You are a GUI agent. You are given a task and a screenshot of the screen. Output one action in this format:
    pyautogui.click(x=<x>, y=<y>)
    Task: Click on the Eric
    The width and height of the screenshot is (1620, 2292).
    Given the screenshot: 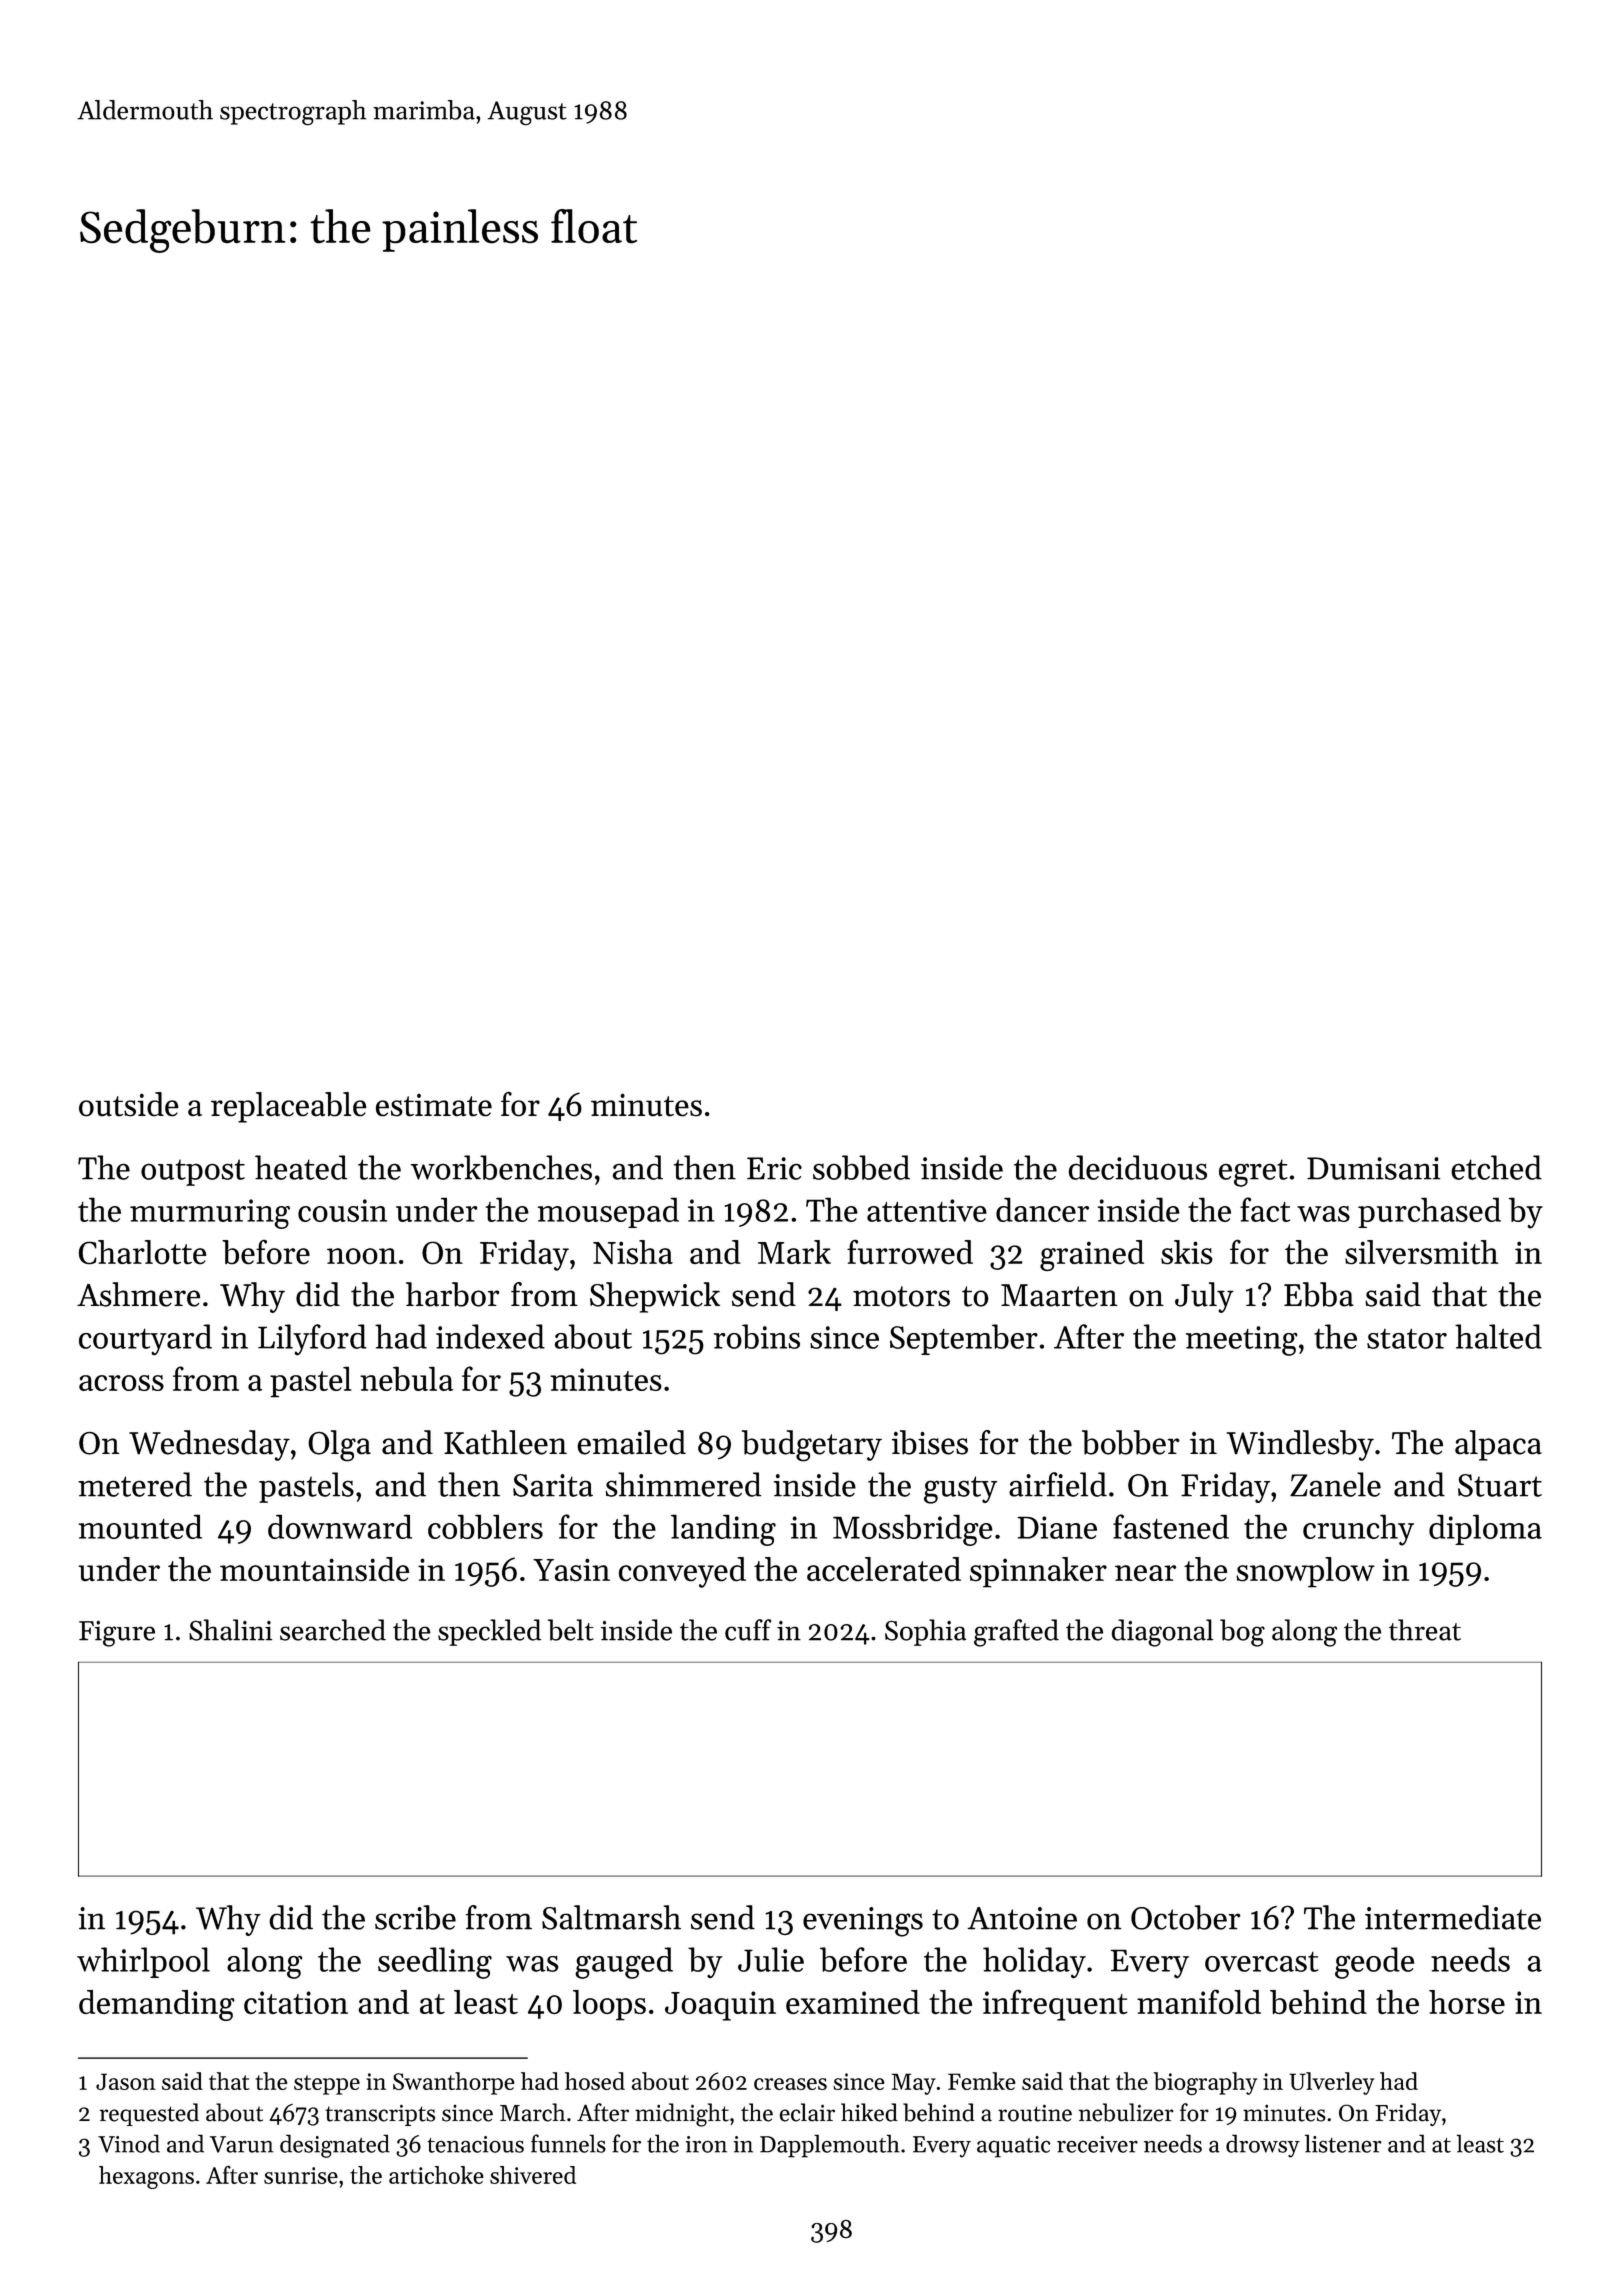 What is the action you would take?
    pyautogui.click(x=774, y=1168)
